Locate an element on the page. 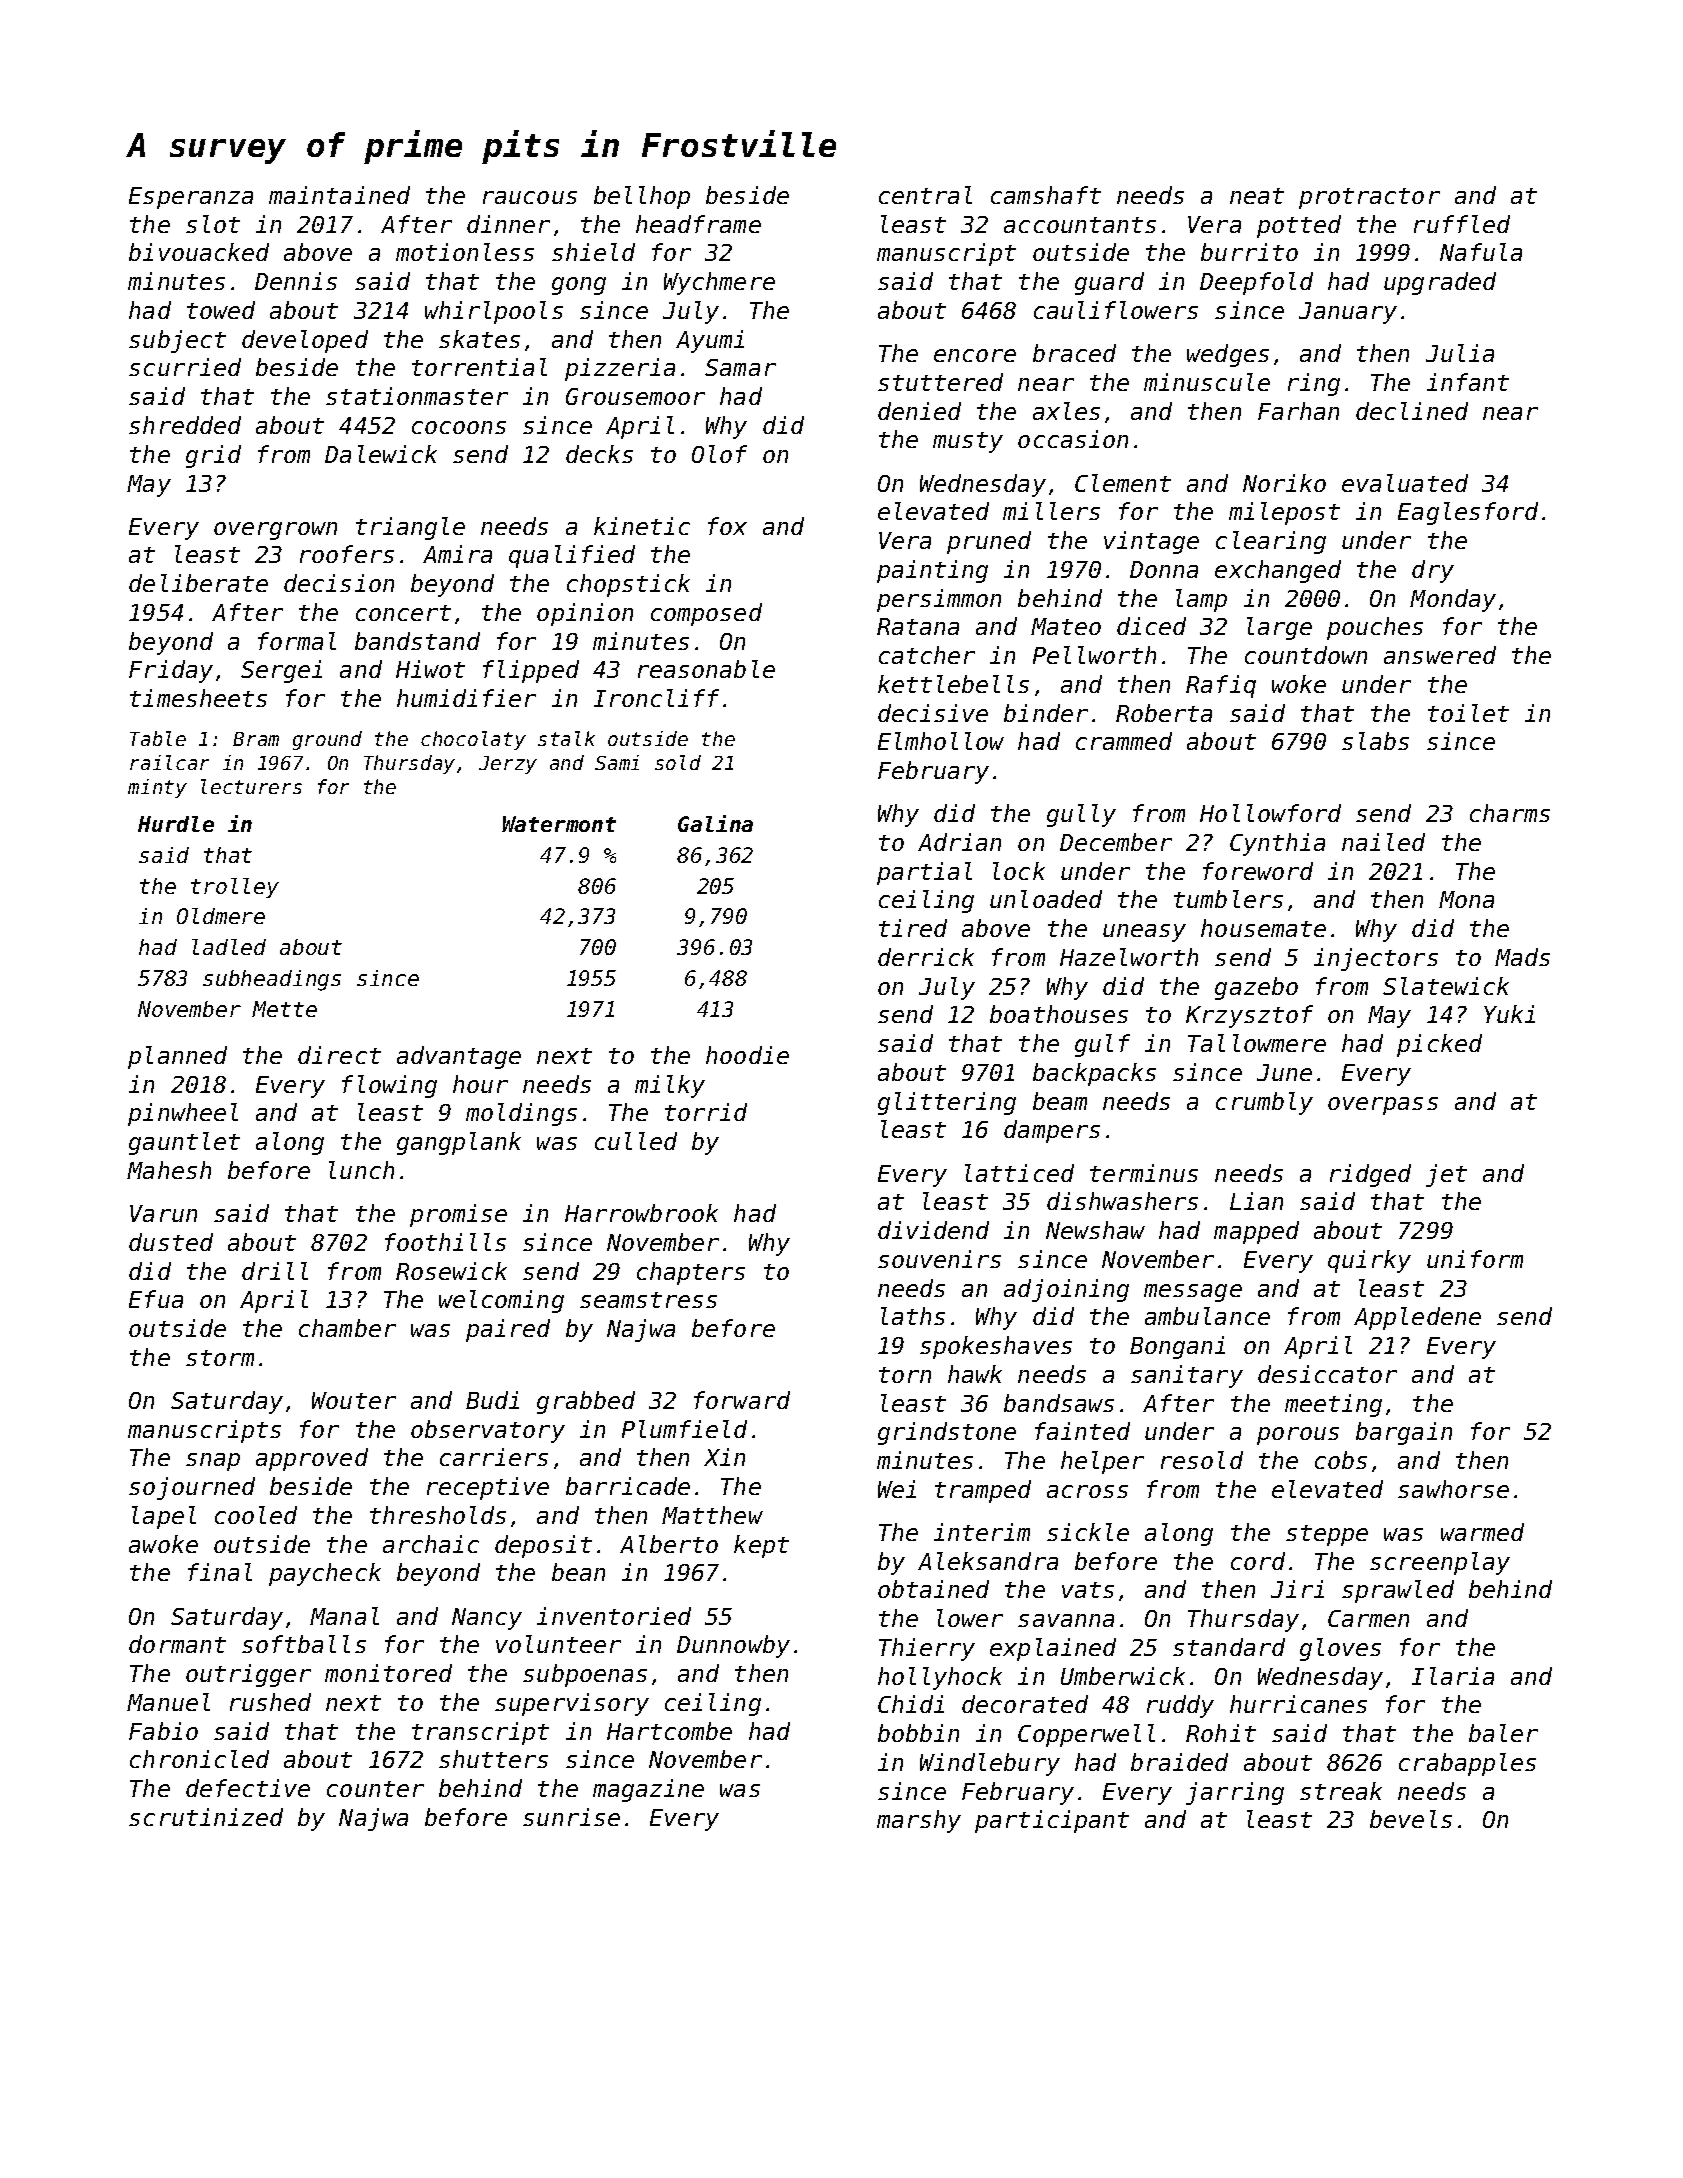  Mads is located at coordinates (1522, 957).
